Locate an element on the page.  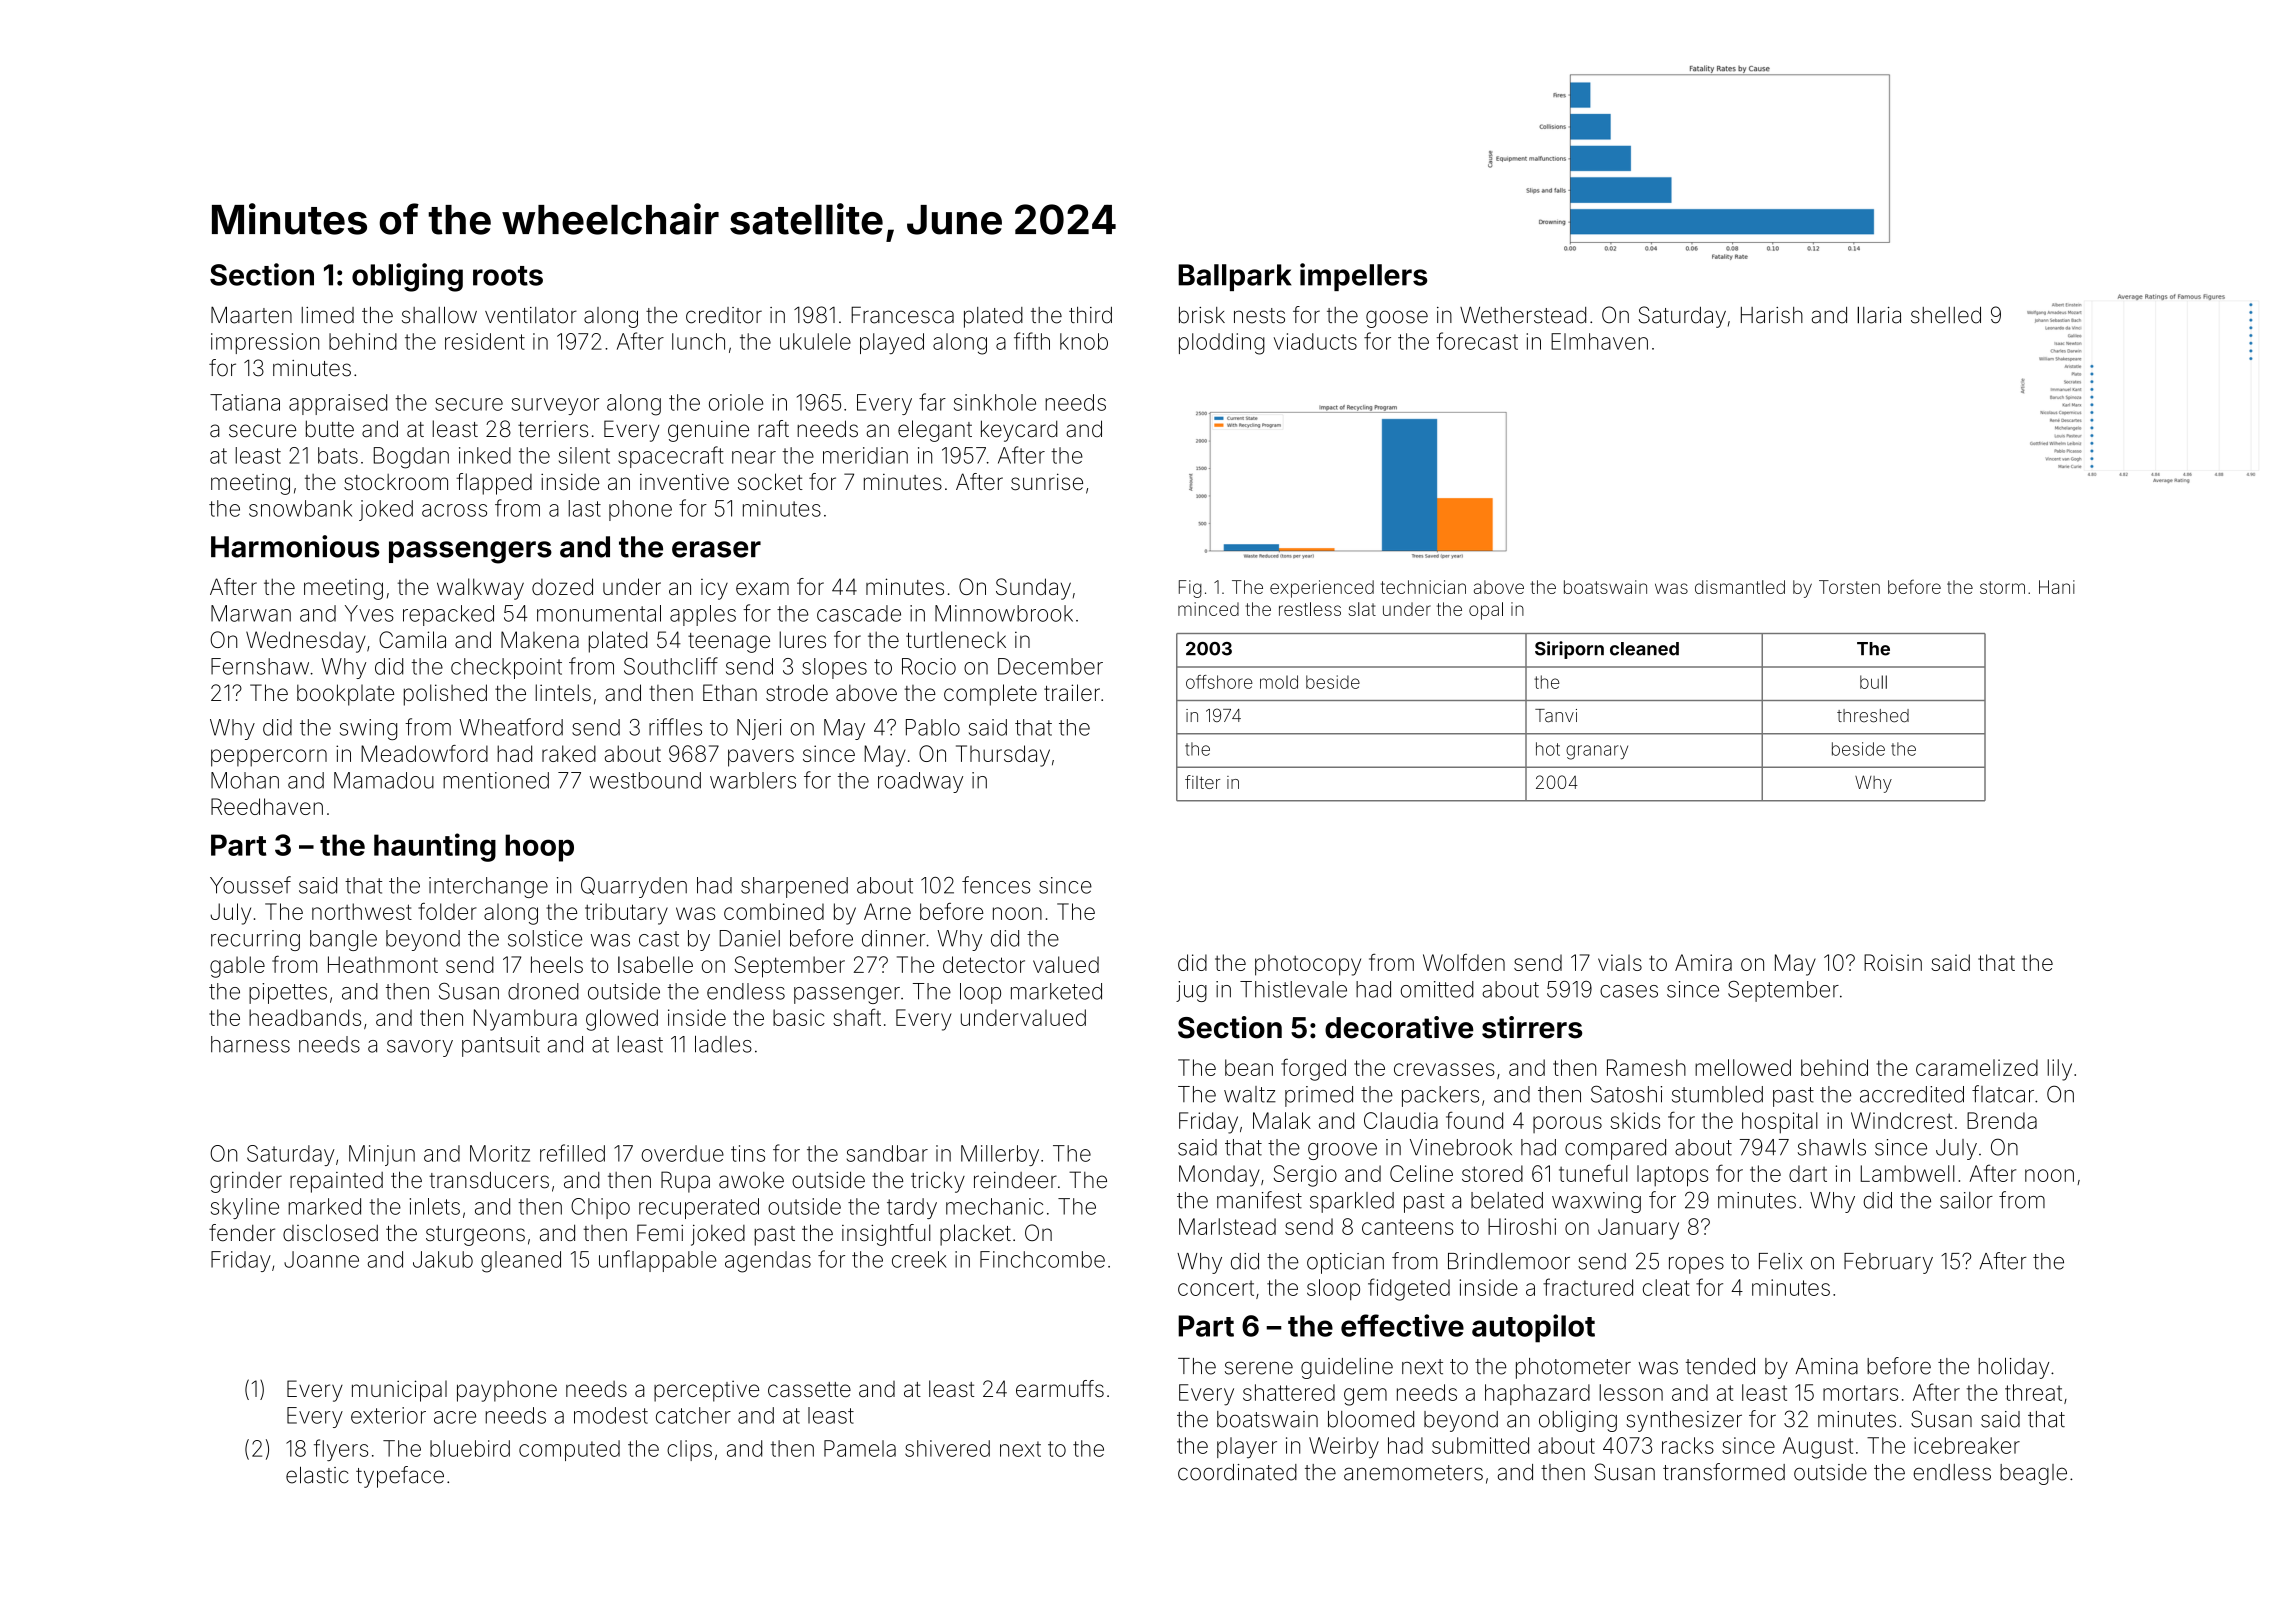
creditor is located at coordinates (724, 315).
